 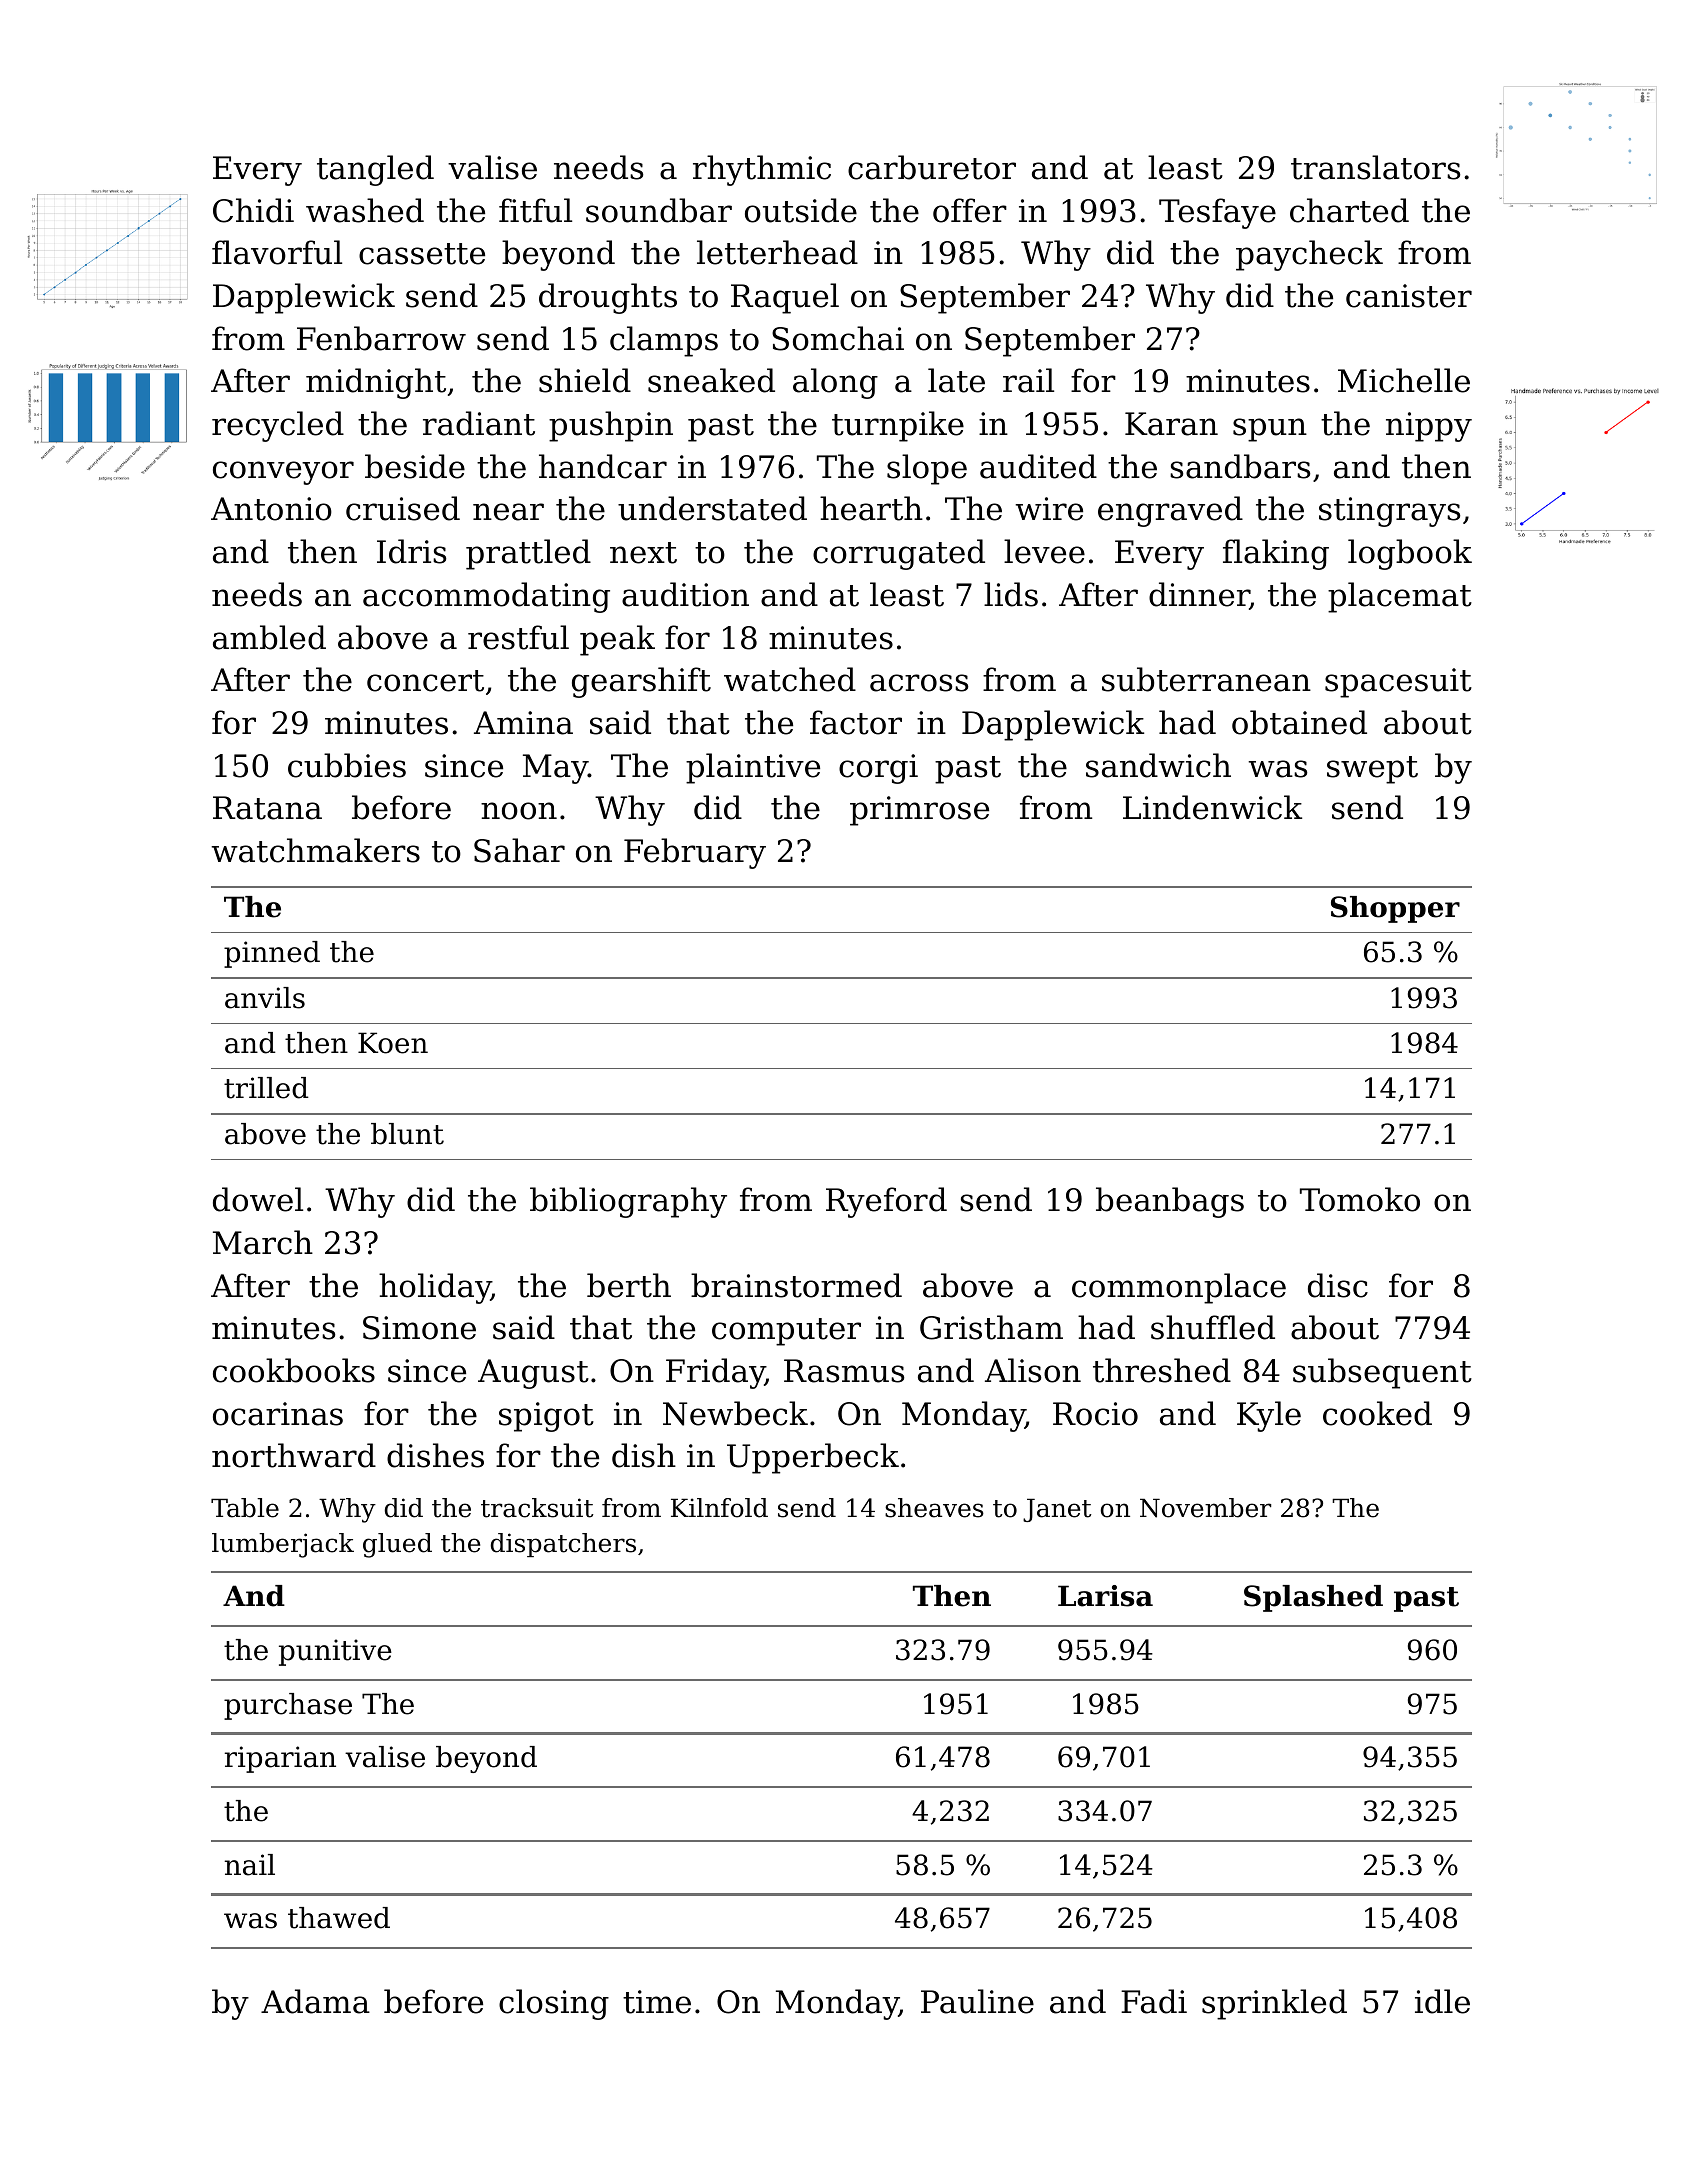 What do you see at coordinates (554, 2004) in the image?
I see `closing` at bounding box center [554, 2004].
